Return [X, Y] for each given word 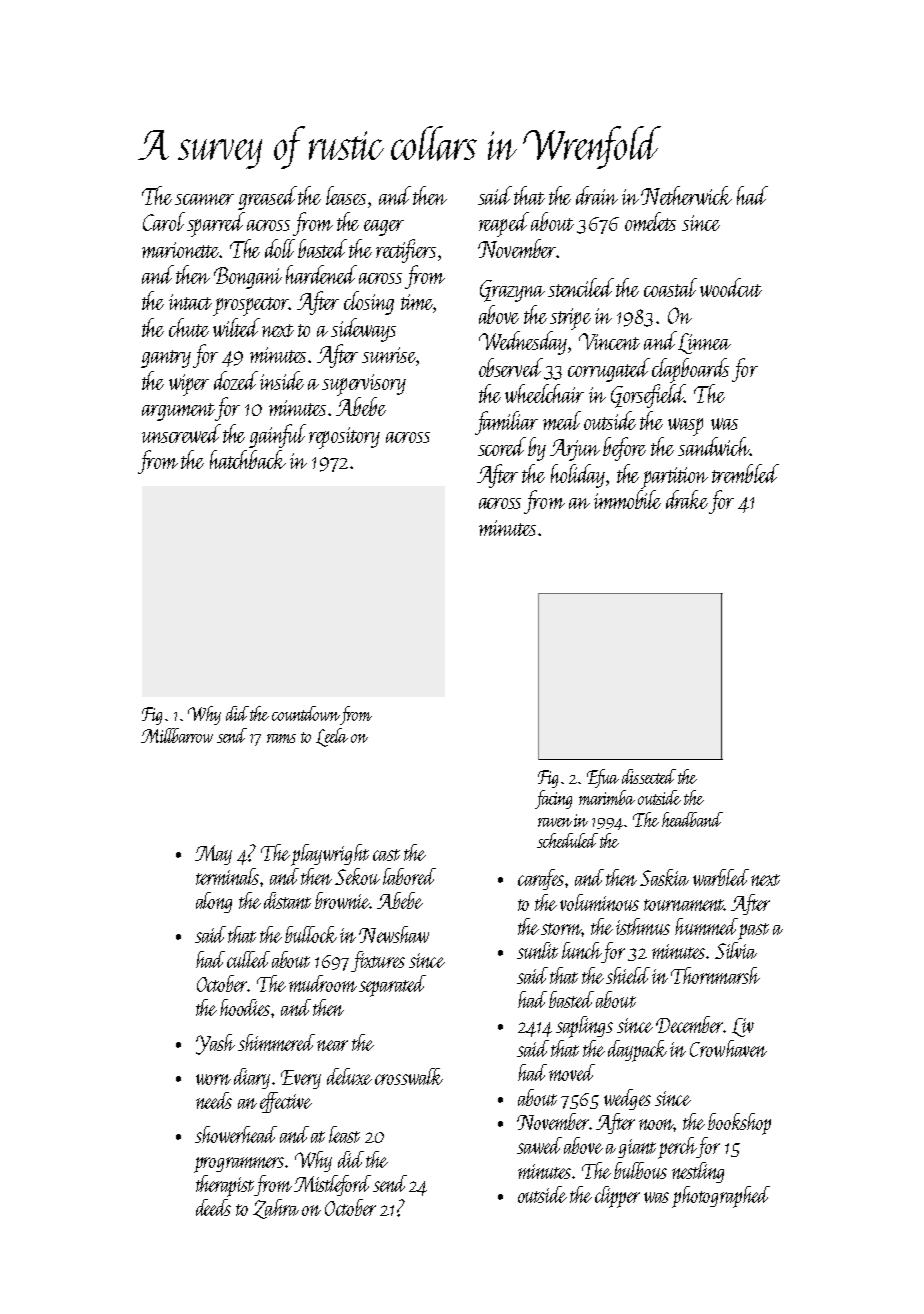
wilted [236, 327]
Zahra [276, 1209]
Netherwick [686, 195]
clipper [617, 1197]
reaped [504, 224]
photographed [721, 1197]
